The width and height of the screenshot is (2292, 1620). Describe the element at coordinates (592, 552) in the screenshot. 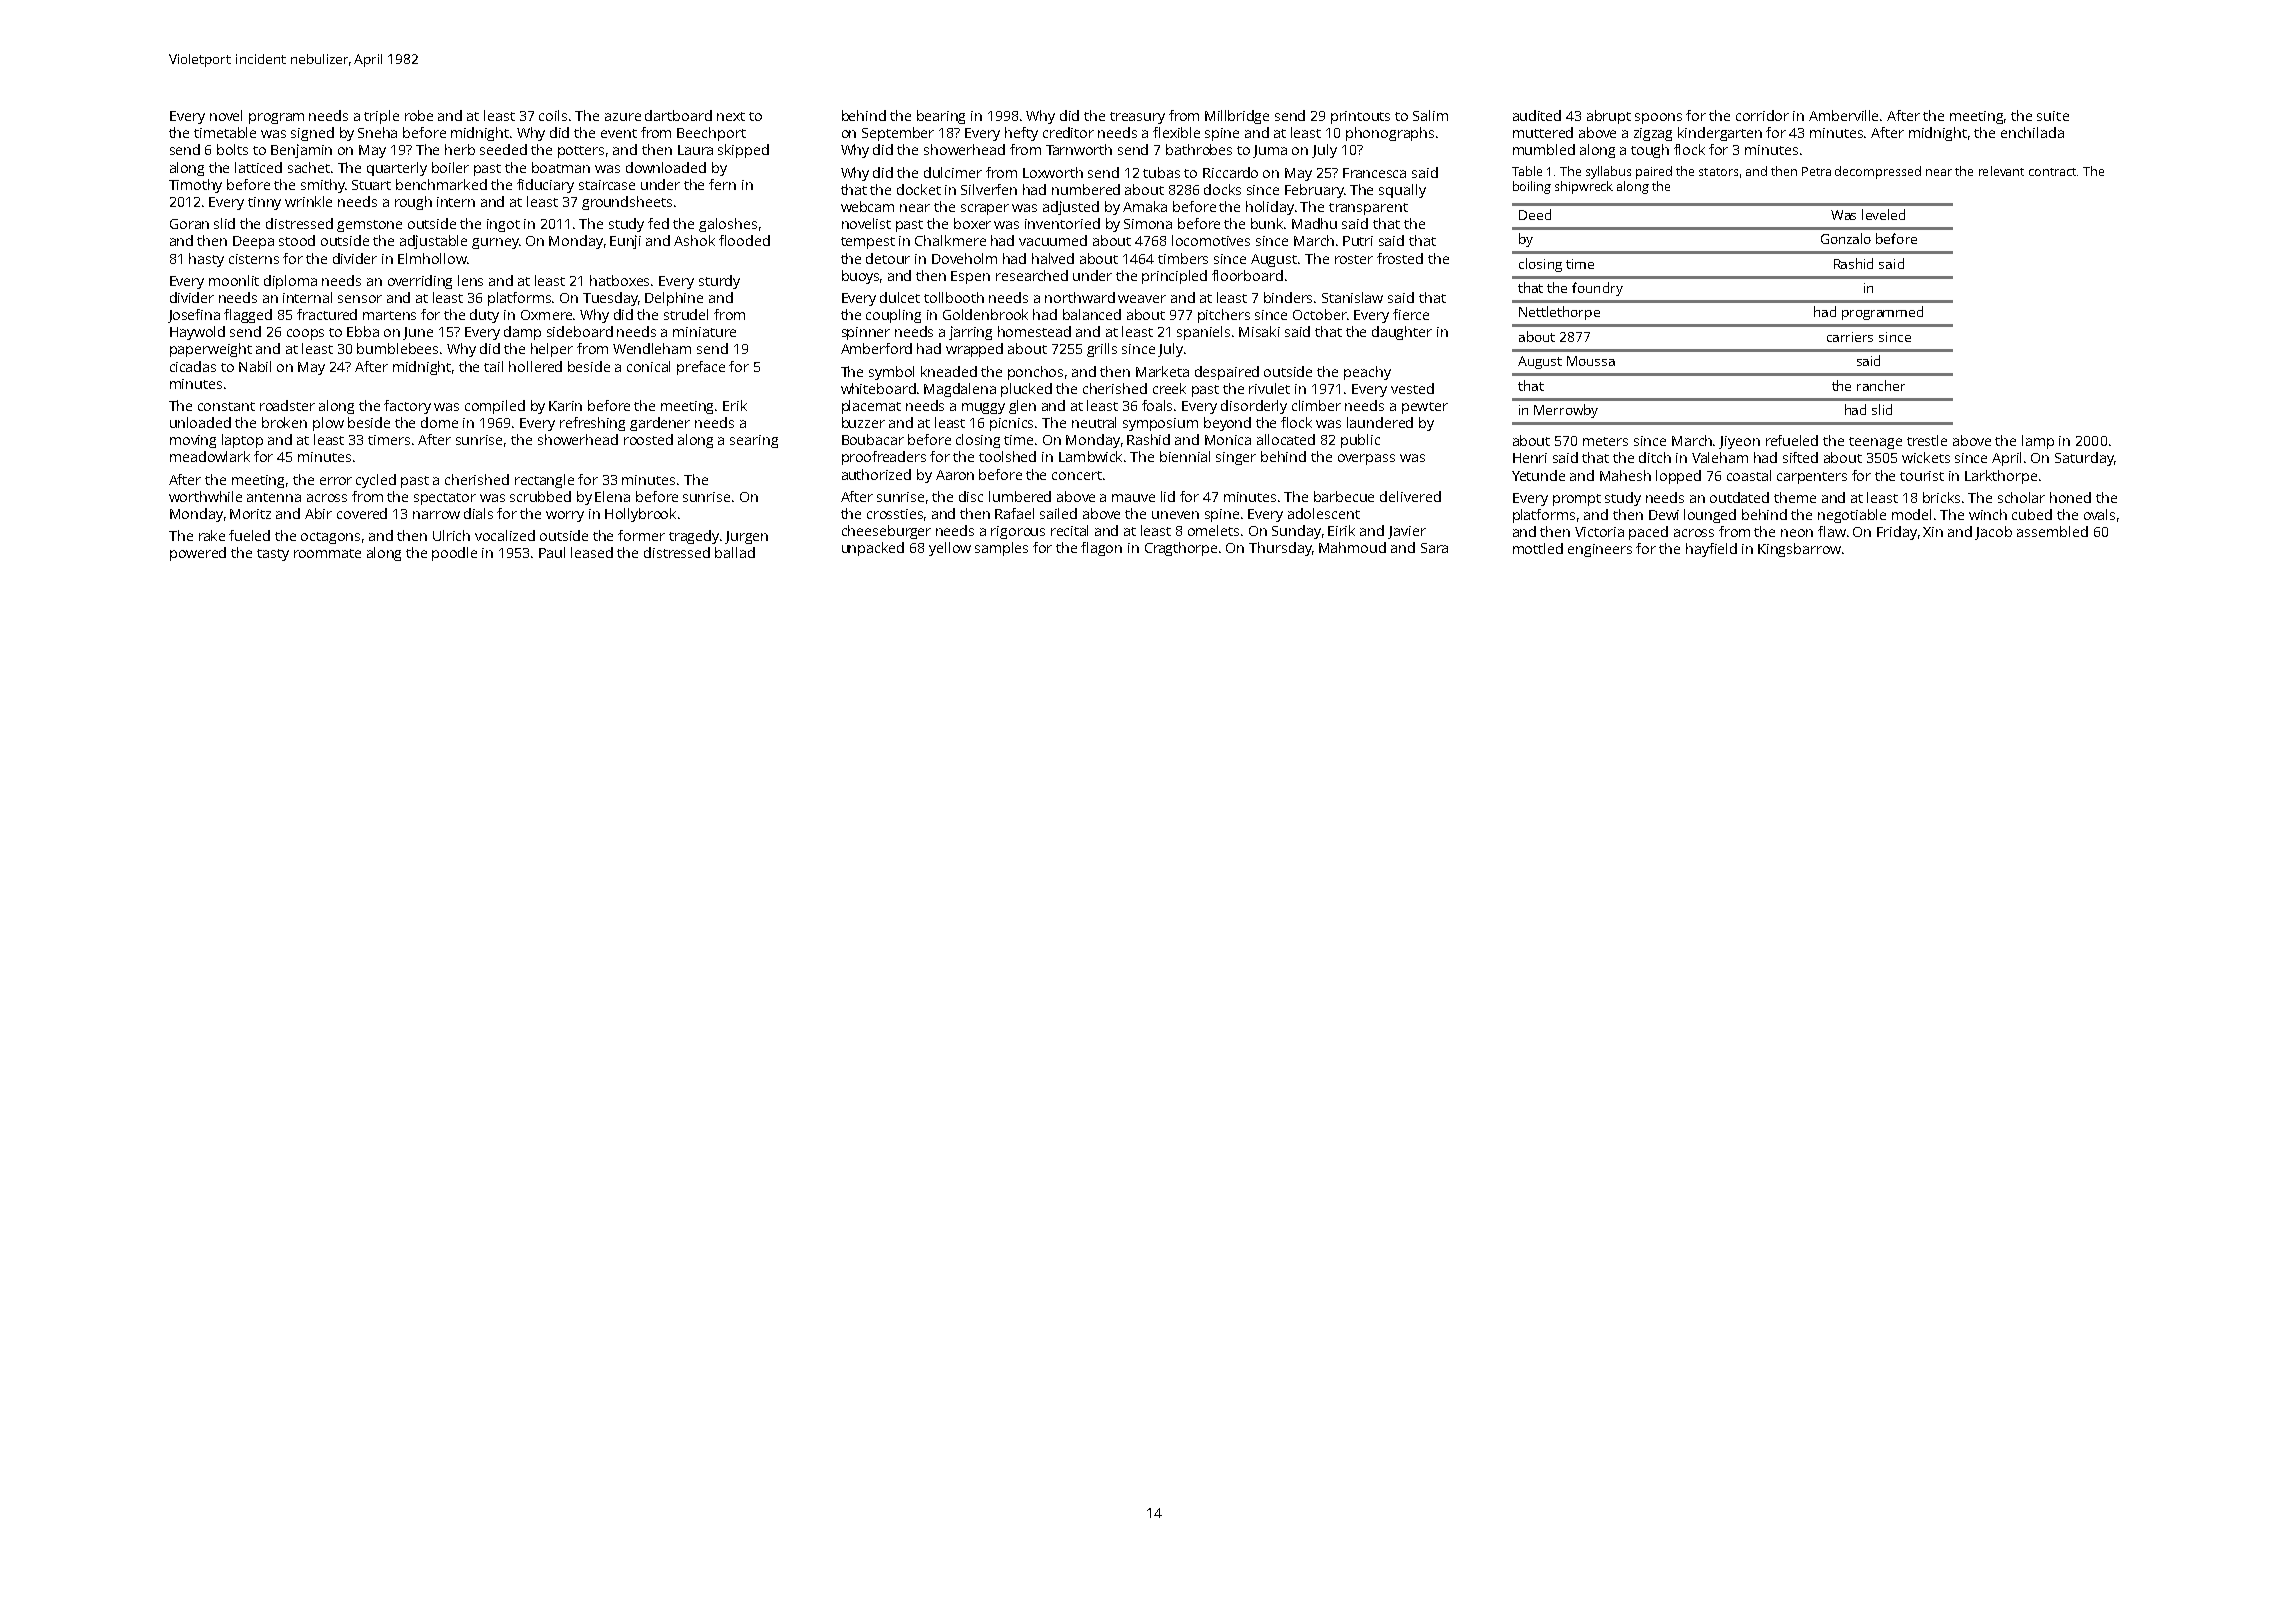

I see `leased` at that location.
